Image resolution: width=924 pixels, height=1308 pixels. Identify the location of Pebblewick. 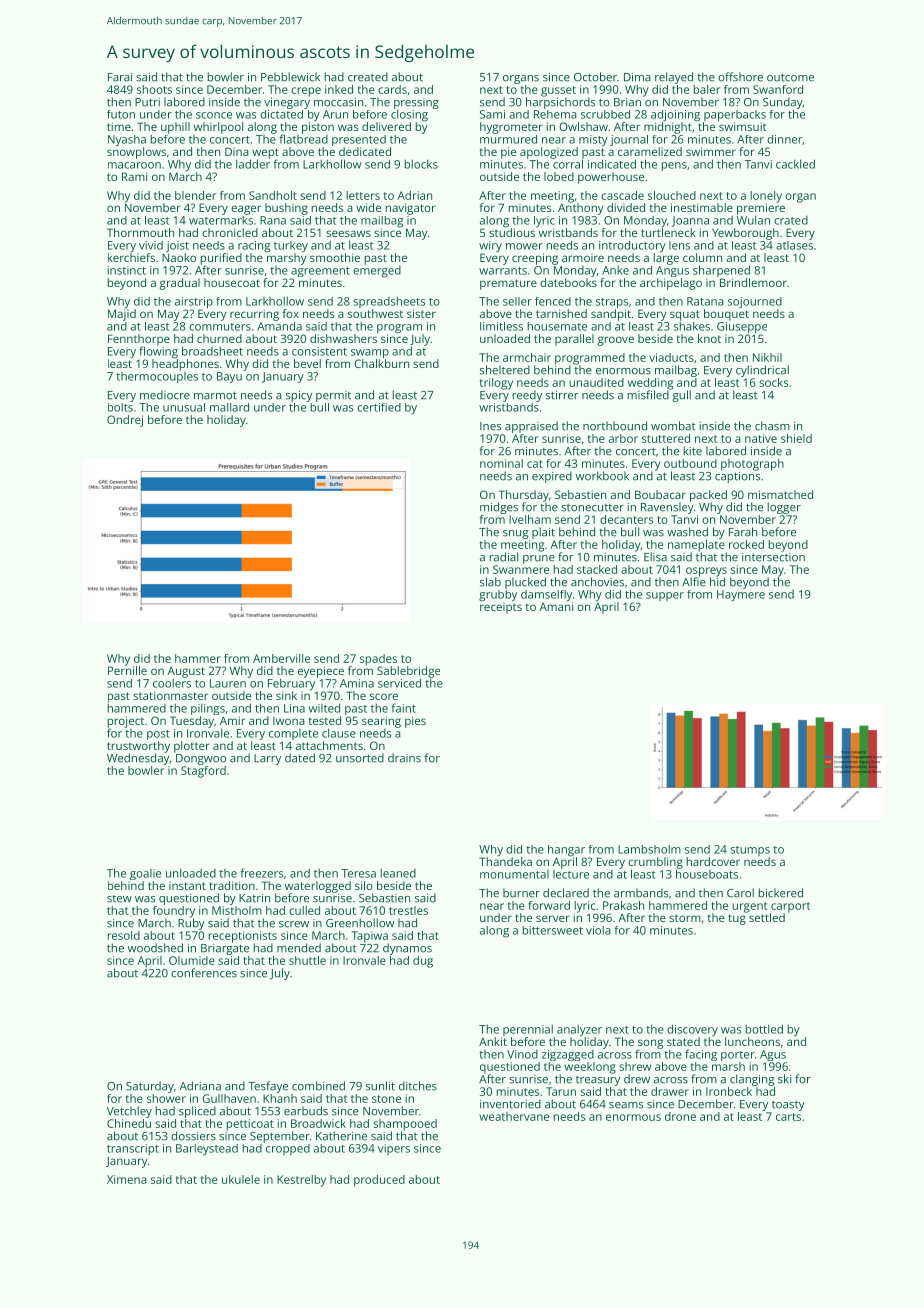
(290, 77).
